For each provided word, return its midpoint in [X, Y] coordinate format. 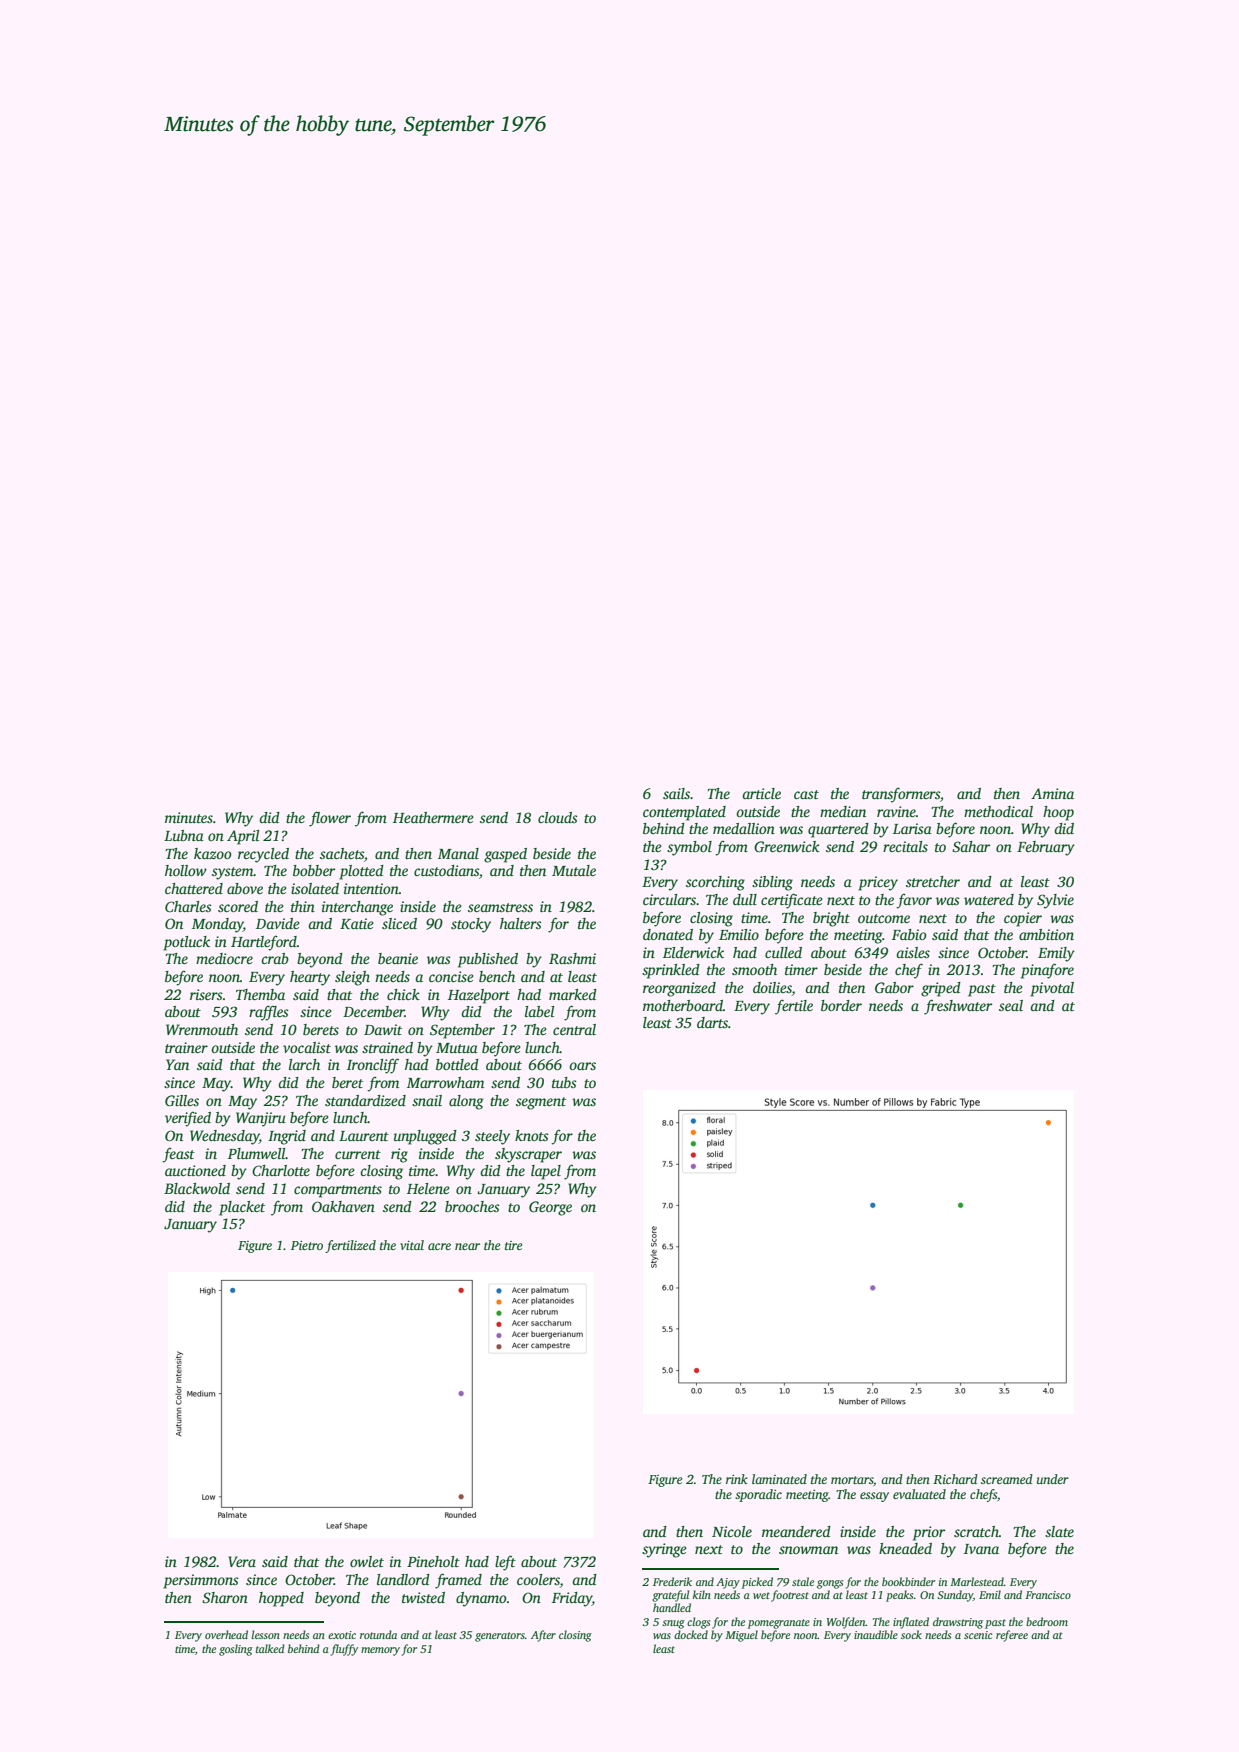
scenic [978, 1635]
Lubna [184, 835]
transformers [901, 795]
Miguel [741, 1636]
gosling [236, 1650]
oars [582, 1066]
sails [676, 793]
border [841, 1005]
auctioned [195, 1170]
